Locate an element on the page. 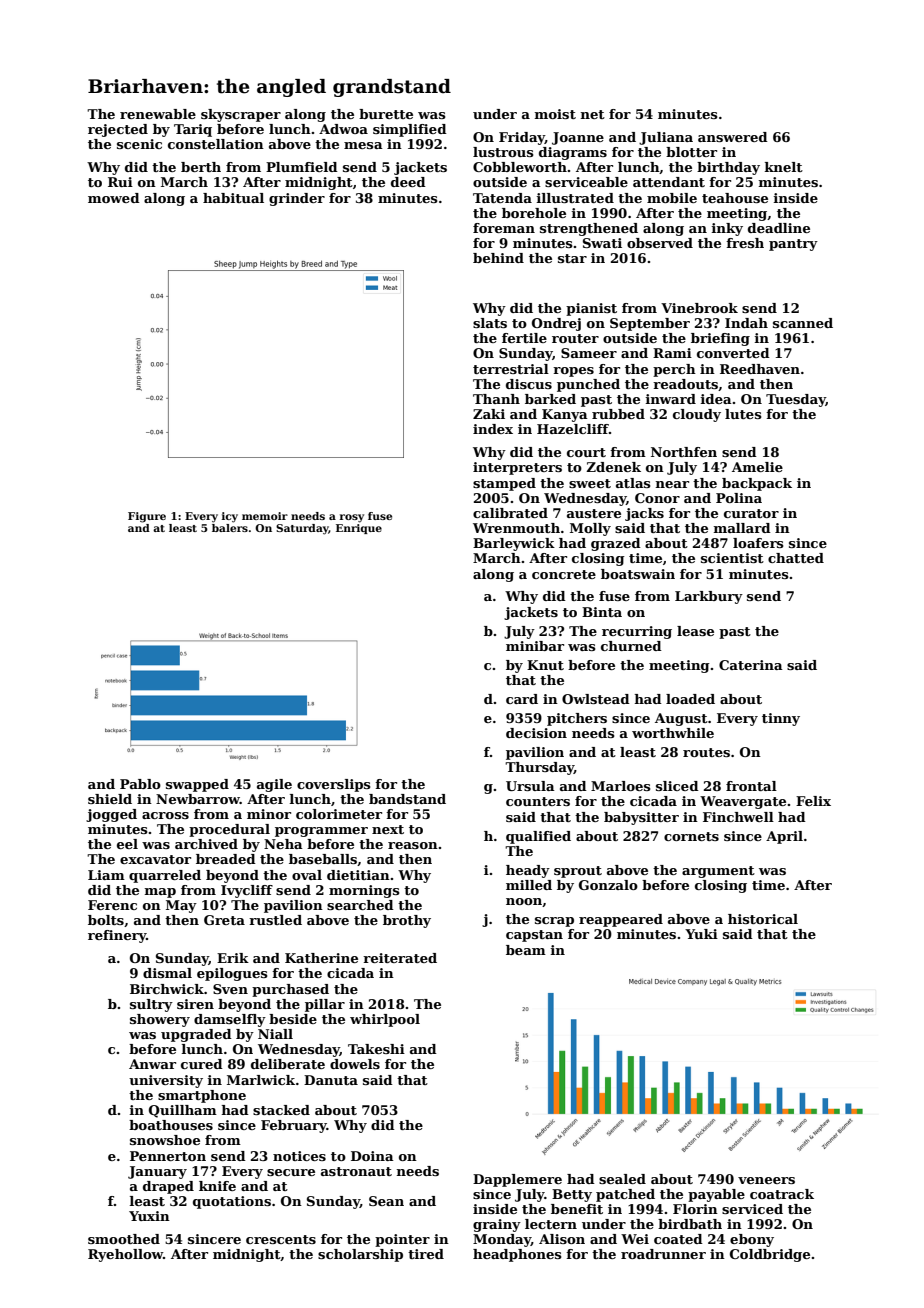 The width and height of the document is (924, 1308). lustrous is located at coordinates (503, 152).
